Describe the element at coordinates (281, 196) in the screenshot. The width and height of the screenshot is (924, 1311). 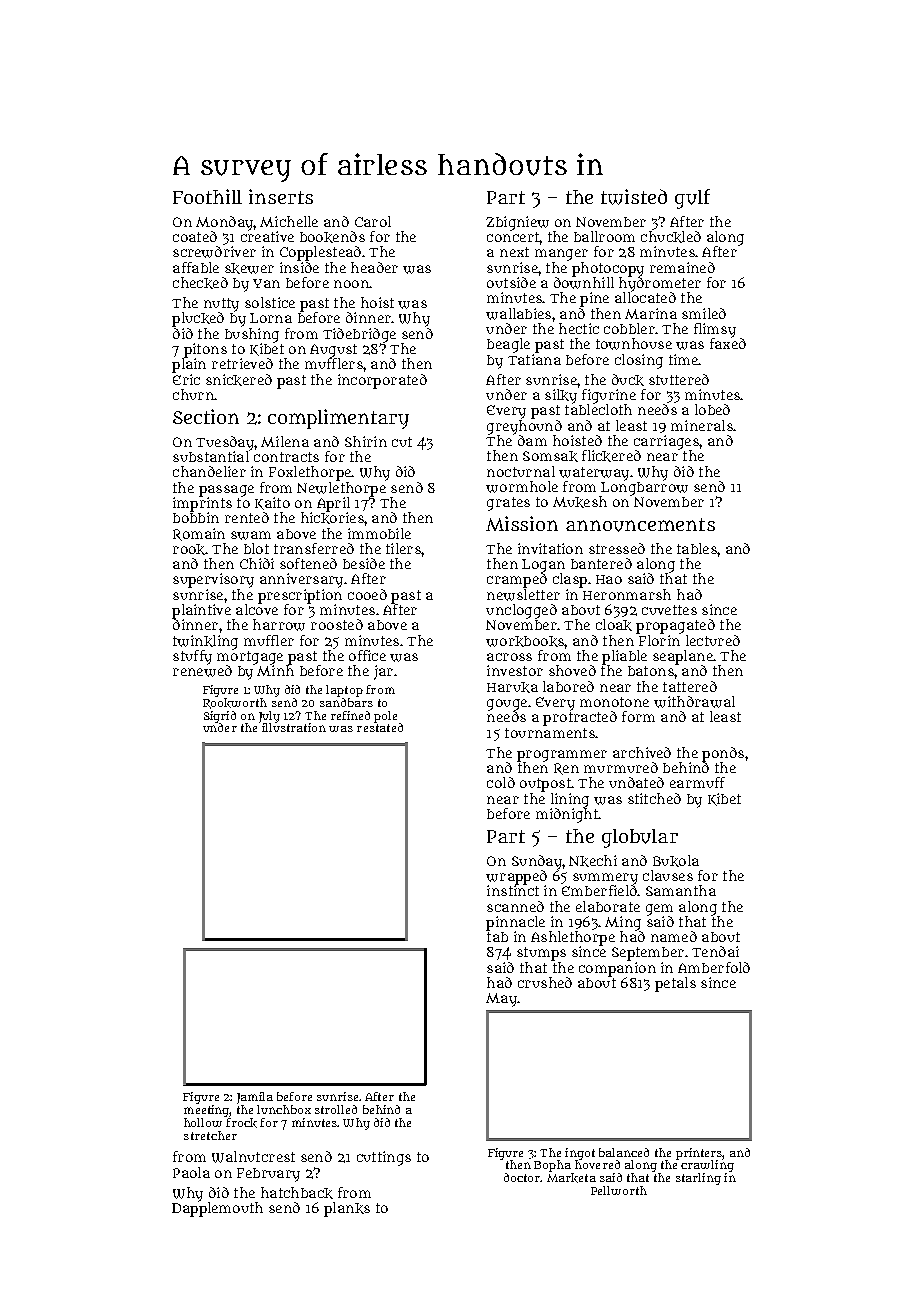
I see `inserts` at that location.
